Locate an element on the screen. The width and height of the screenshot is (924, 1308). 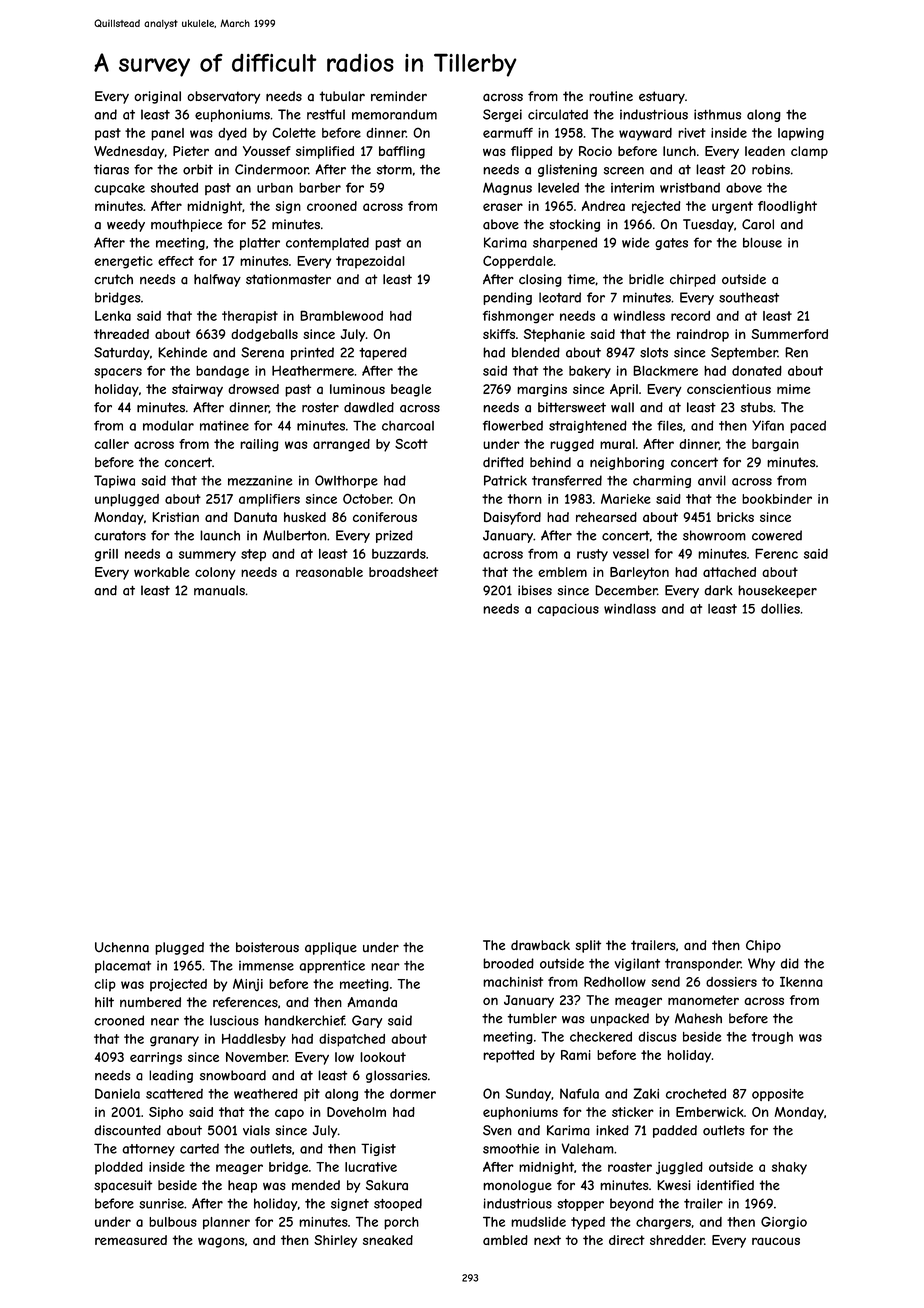
manuals is located at coordinates (219, 590).
